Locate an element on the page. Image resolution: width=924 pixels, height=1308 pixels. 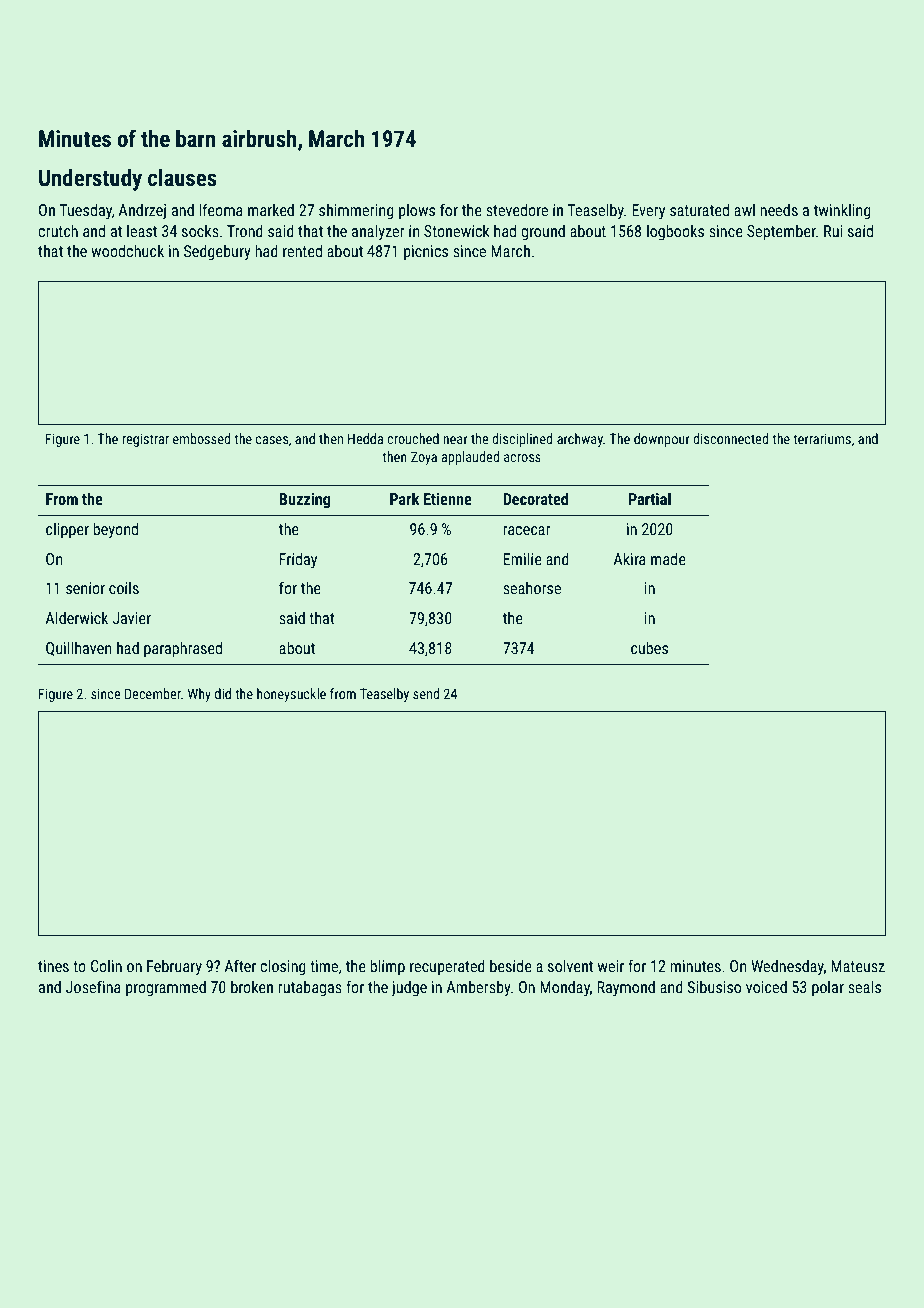
cases is located at coordinates (272, 440).
